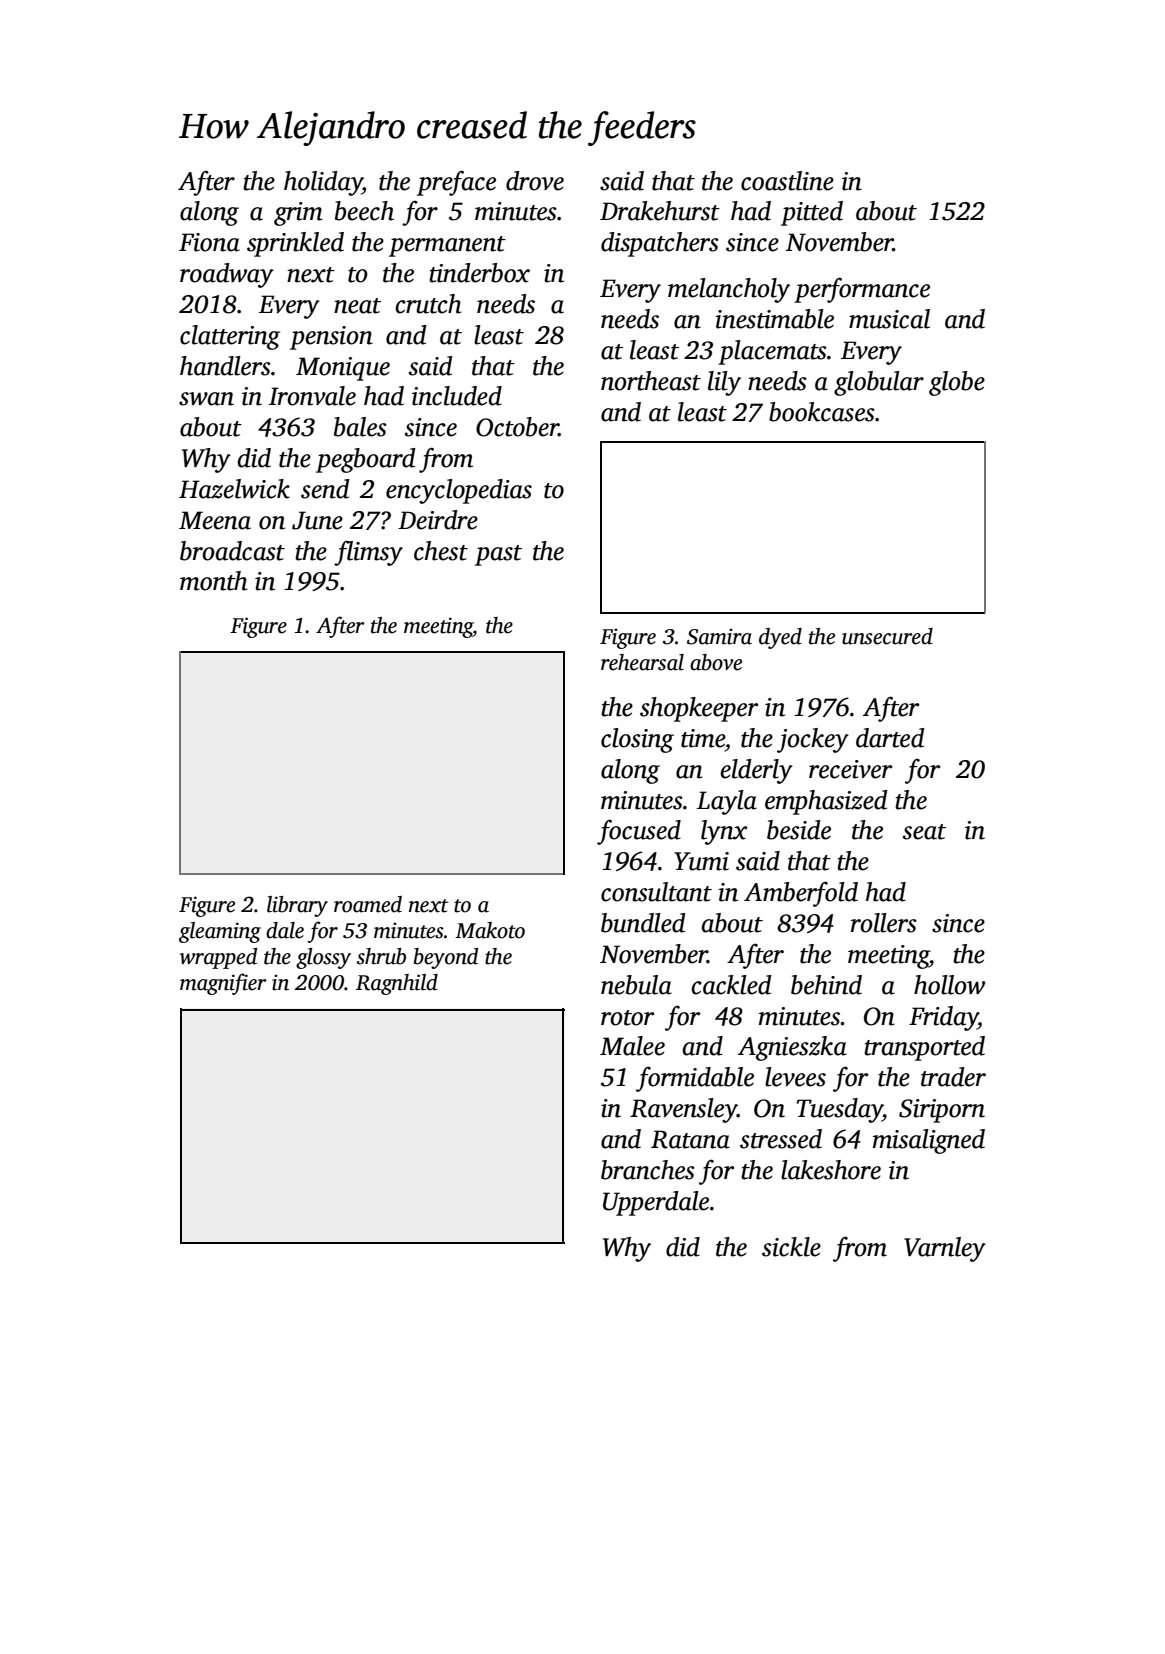 Image resolution: width=1165 pixels, height=1654 pixels. Describe the element at coordinates (223, 984) in the screenshot. I see `magnifier` at that location.
